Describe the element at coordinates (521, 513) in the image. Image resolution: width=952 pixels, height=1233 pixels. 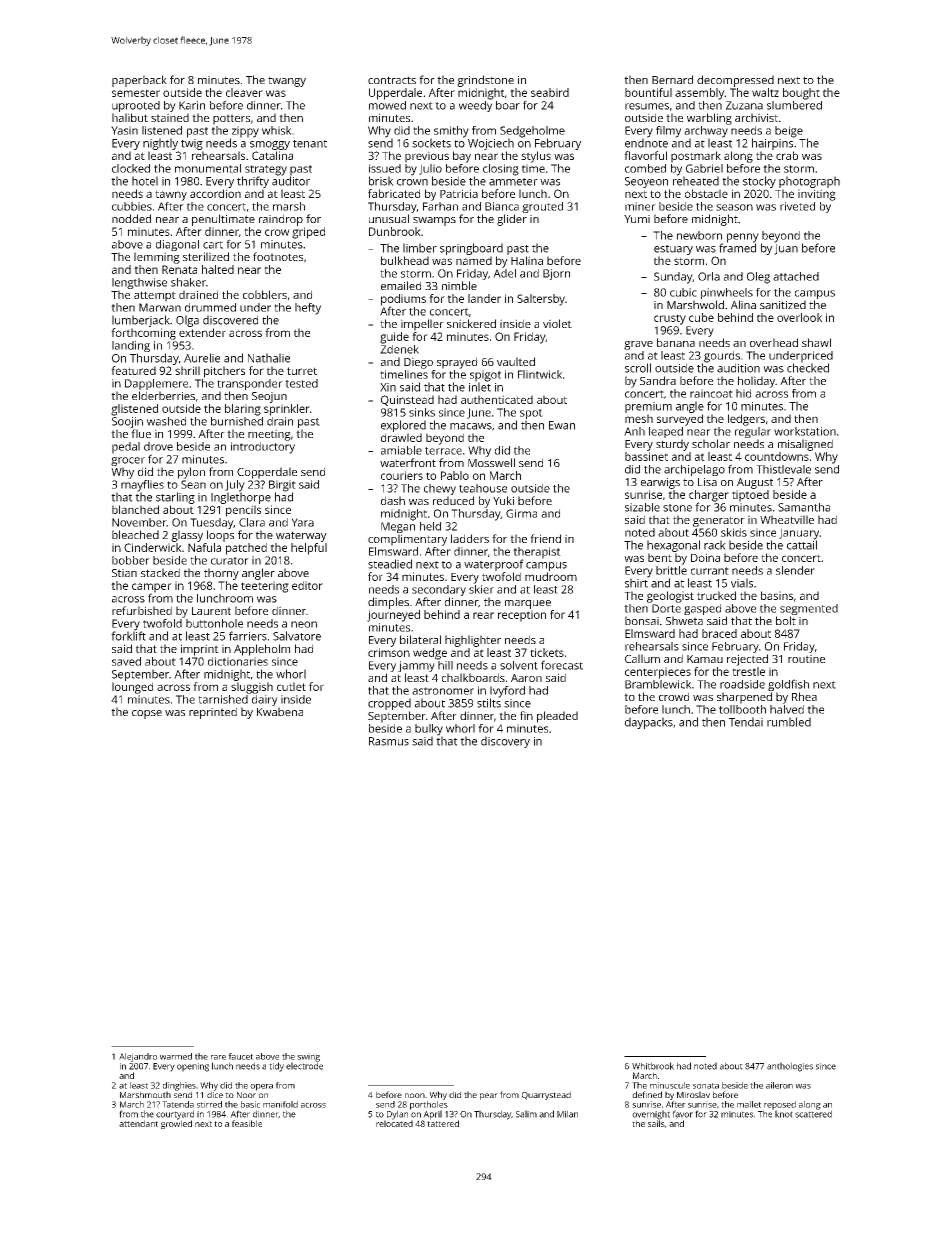
I see `Girma` at that location.
